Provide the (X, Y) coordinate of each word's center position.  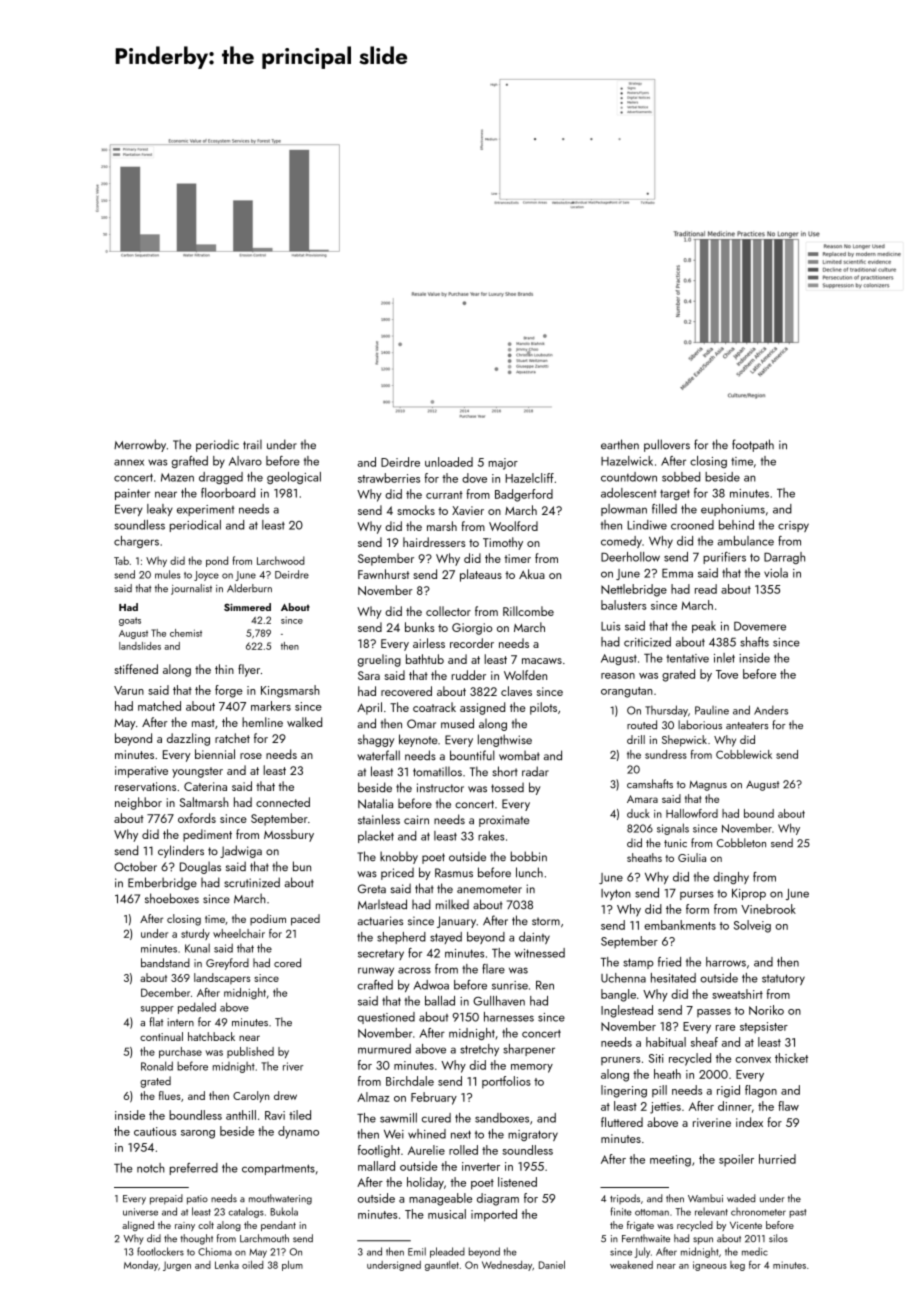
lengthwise (505, 740)
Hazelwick (627, 461)
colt (206, 1225)
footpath (753, 445)
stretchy (479, 1050)
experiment (205, 510)
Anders (771, 710)
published (250, 1052)
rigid (728, 1091)
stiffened (136, 669)
